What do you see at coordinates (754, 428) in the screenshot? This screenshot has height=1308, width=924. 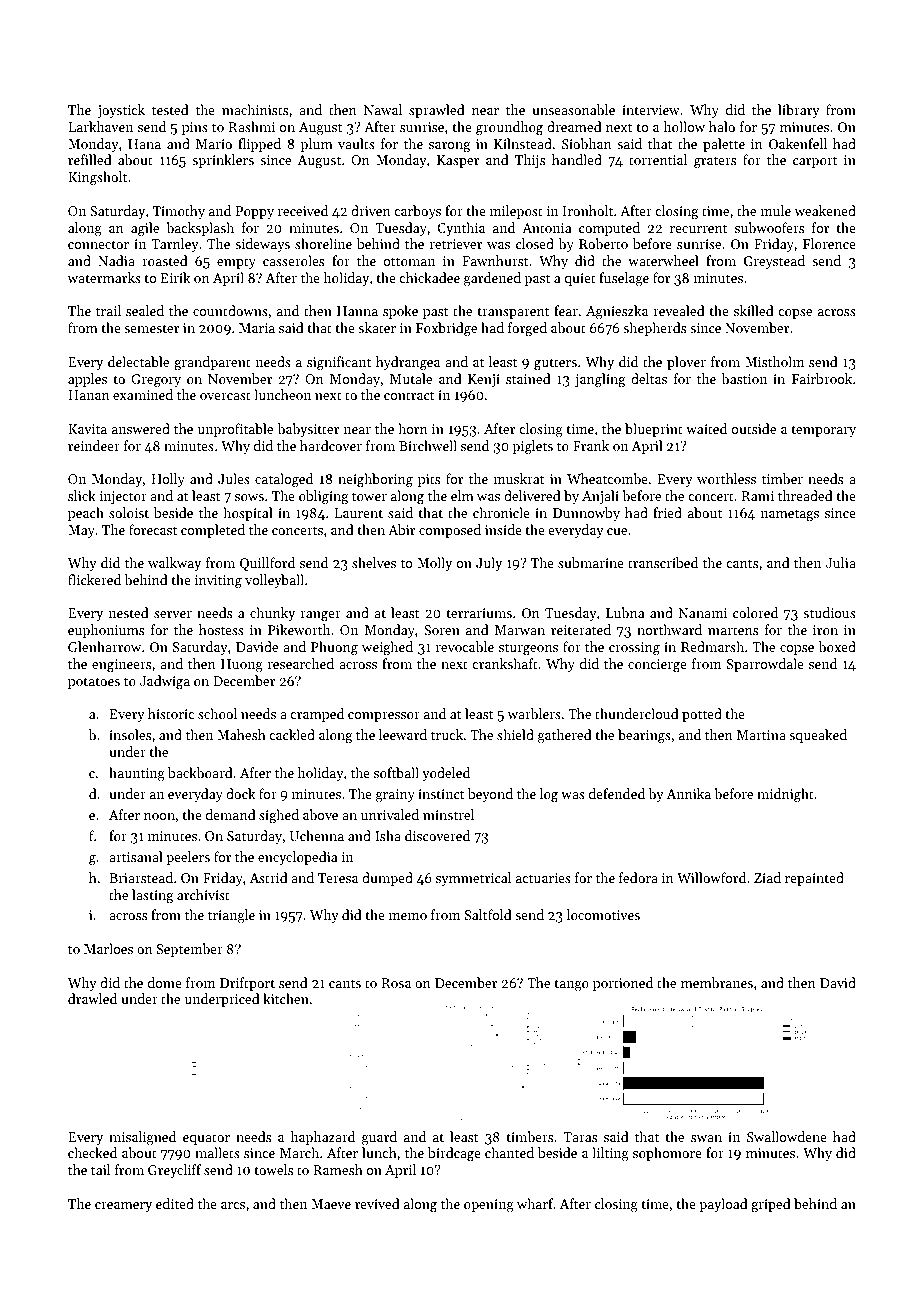 I see `outside` at bounding box center [754, 428].
